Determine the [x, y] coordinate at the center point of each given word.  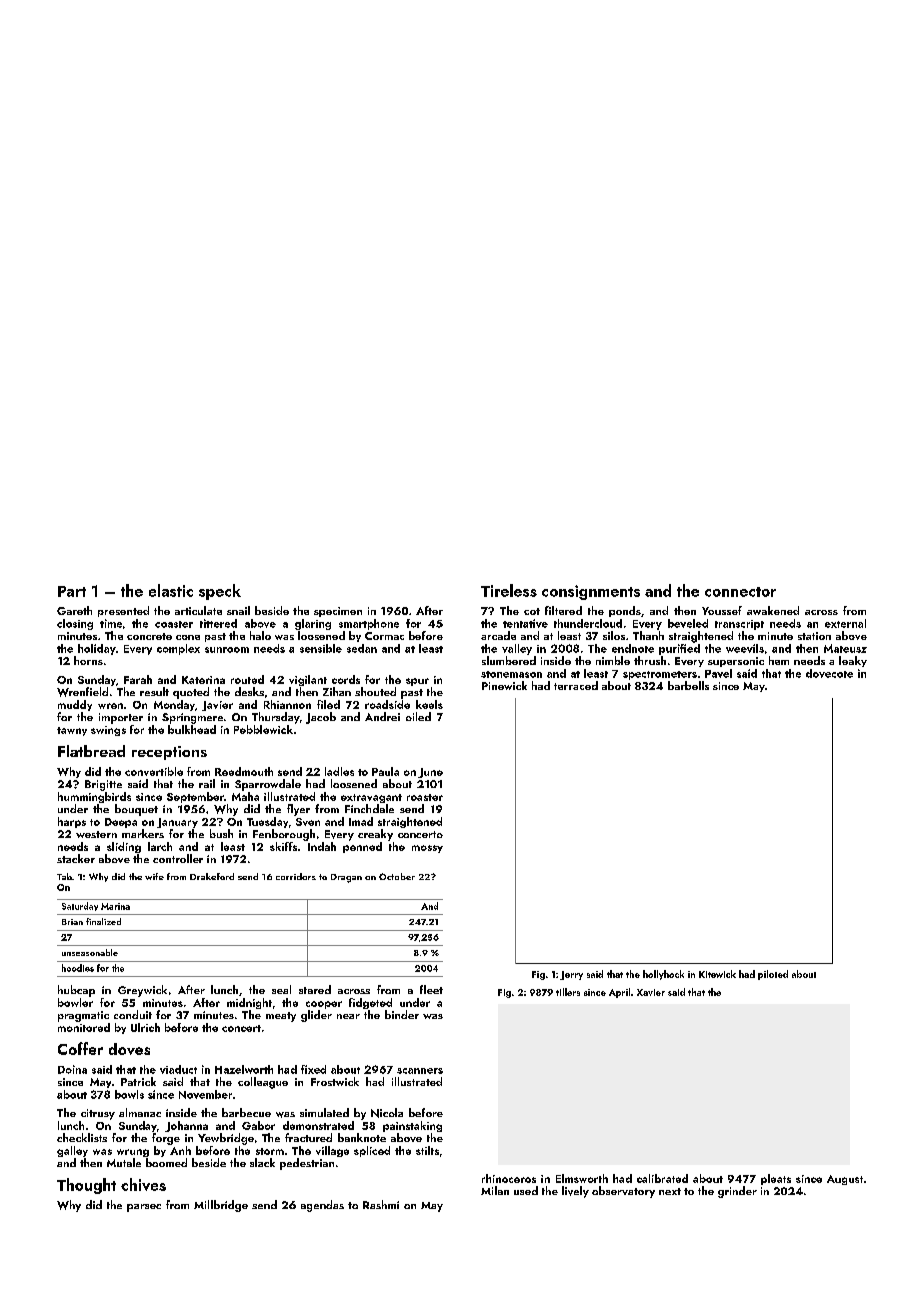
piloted [773, 975]
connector [740, 592]
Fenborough [284, 835]
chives [143, 1184]
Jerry [571, 975]
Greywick [142, 991]
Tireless [509, 590]
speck [220, 592]
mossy [427, 849]
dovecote [829, 673]
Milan [495, 1190]
